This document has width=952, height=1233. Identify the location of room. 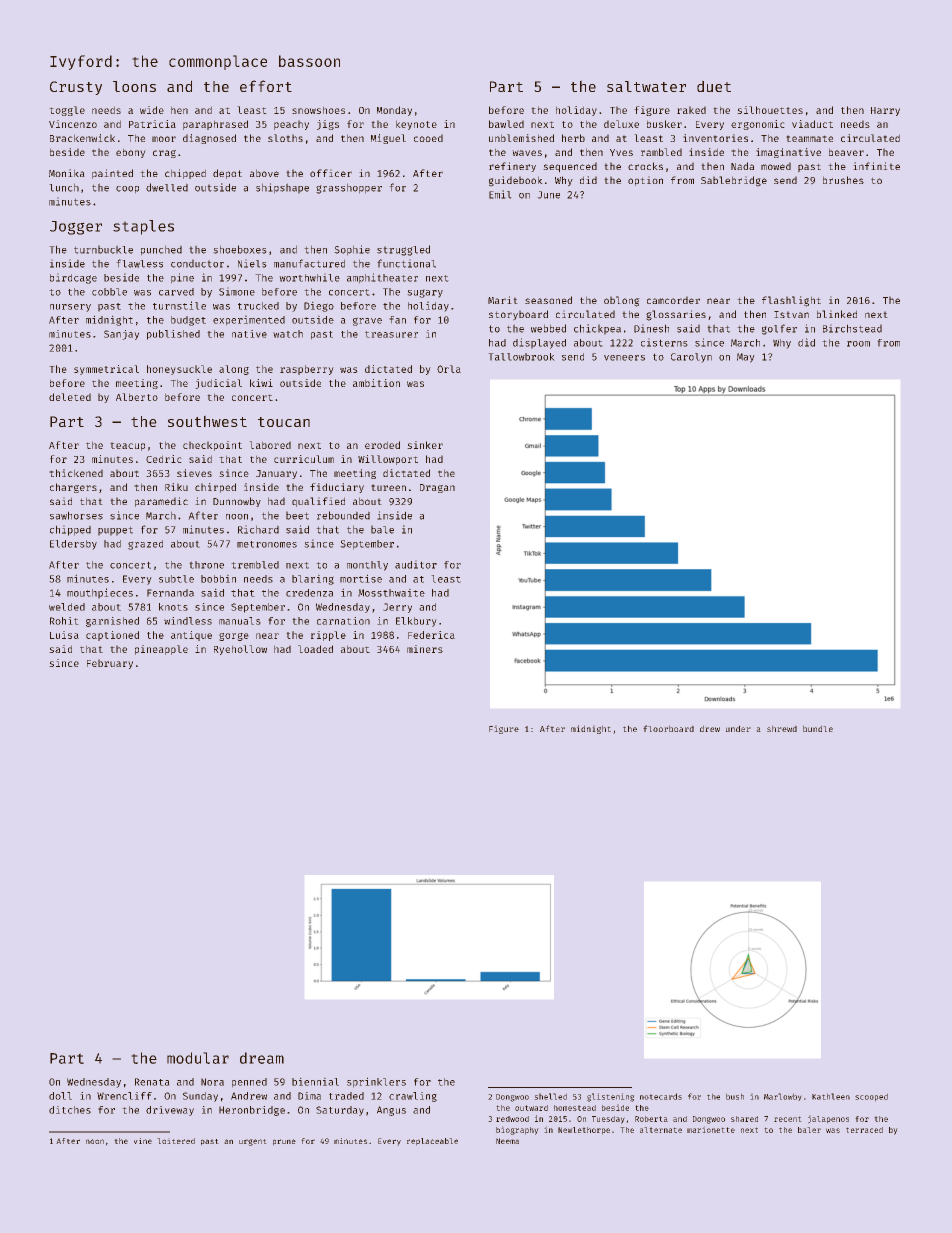
(858, 344).
